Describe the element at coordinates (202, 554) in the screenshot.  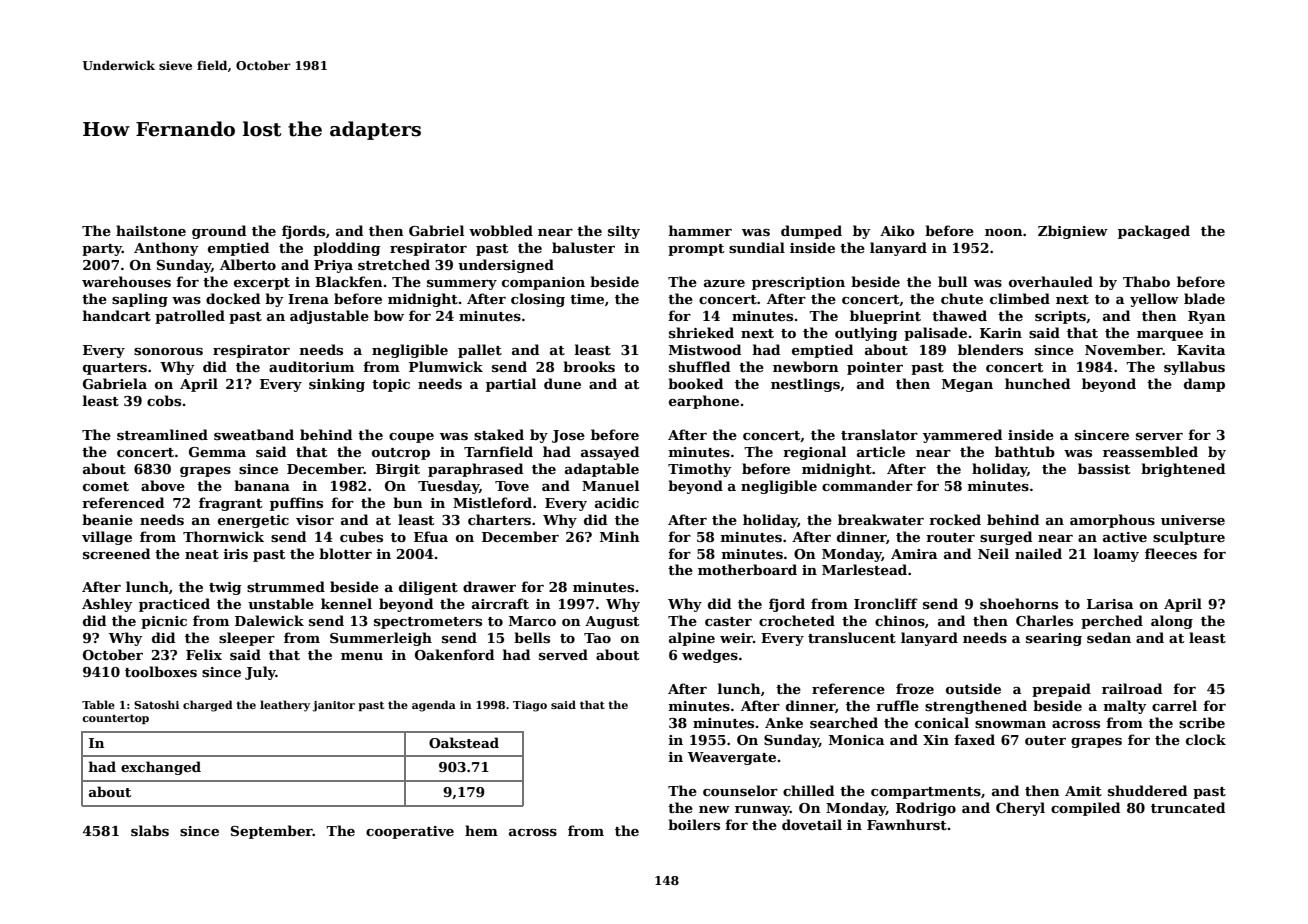
I see `neat` at that location.
